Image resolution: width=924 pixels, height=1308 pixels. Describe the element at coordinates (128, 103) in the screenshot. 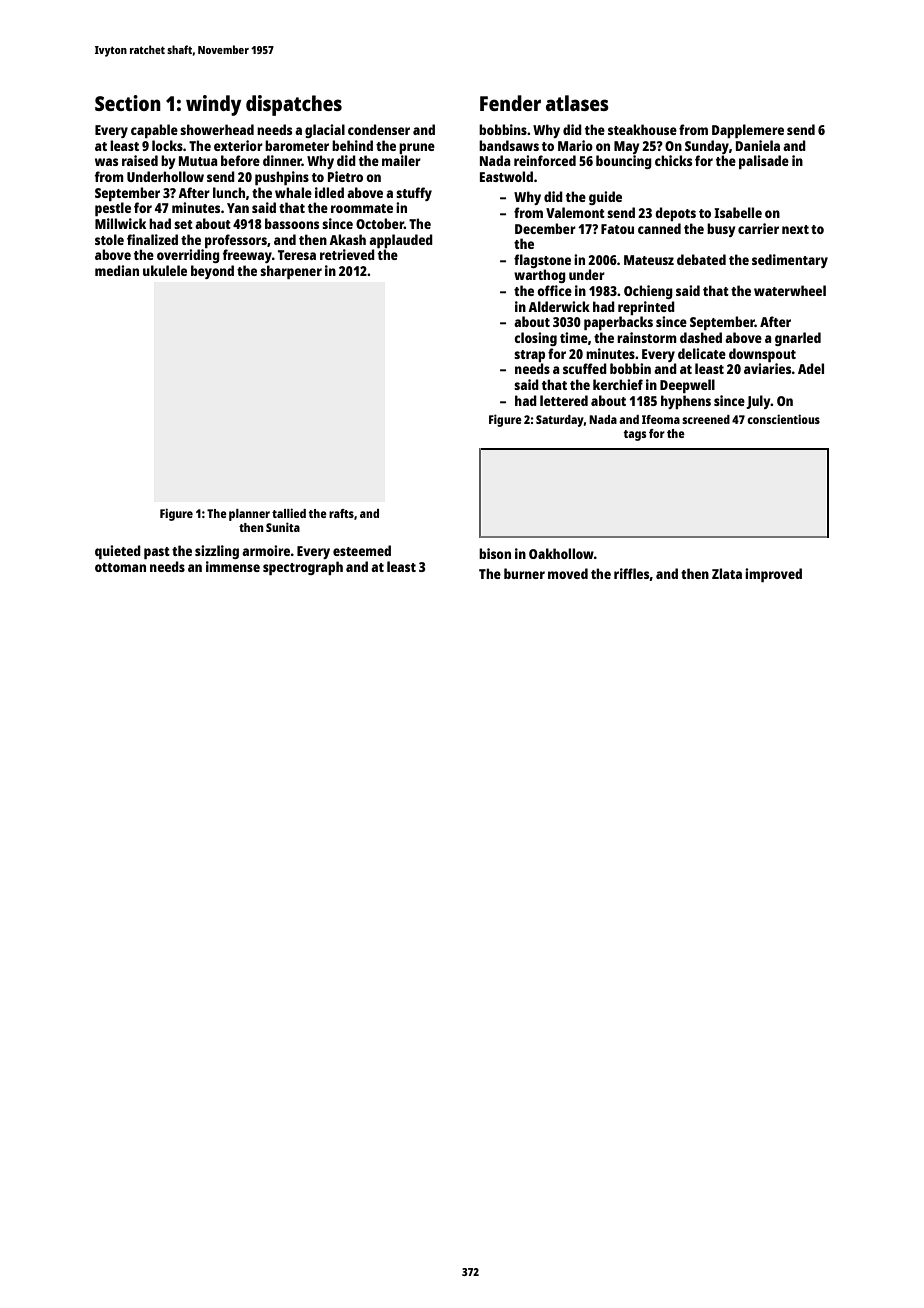

I see `Section` at that location.
